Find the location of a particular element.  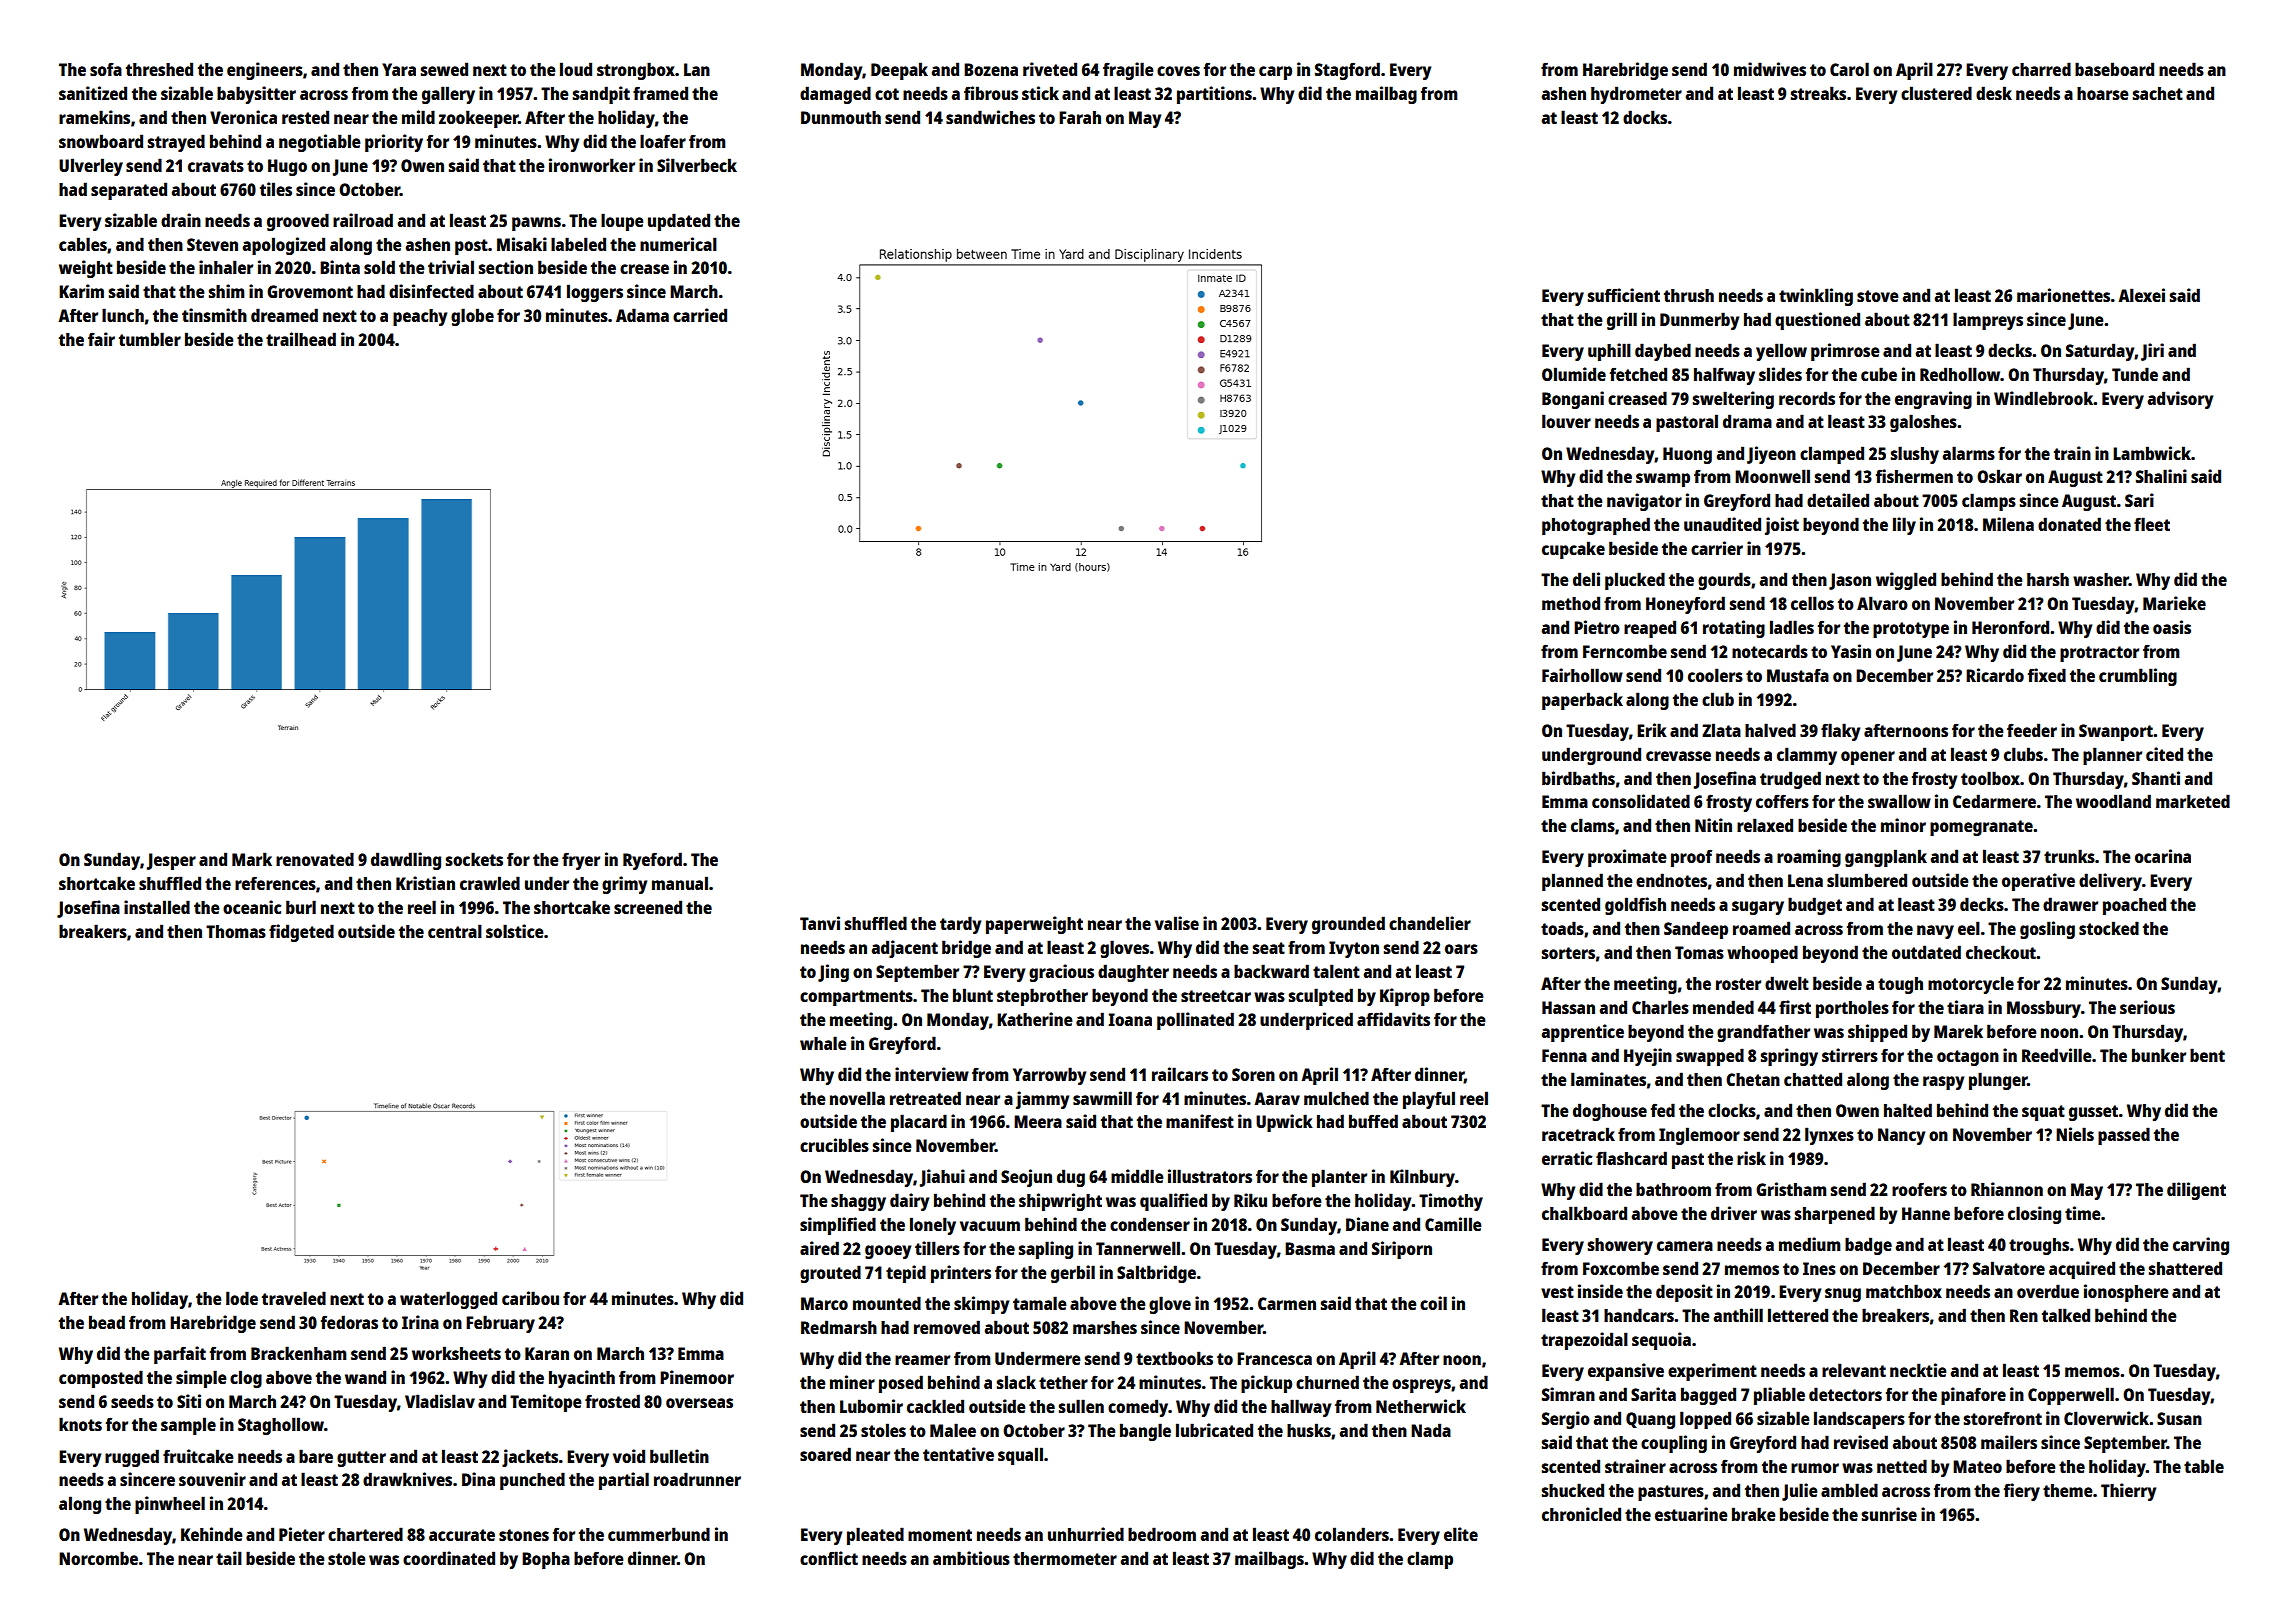

baseboard is located at coordinates (2114, 69).
